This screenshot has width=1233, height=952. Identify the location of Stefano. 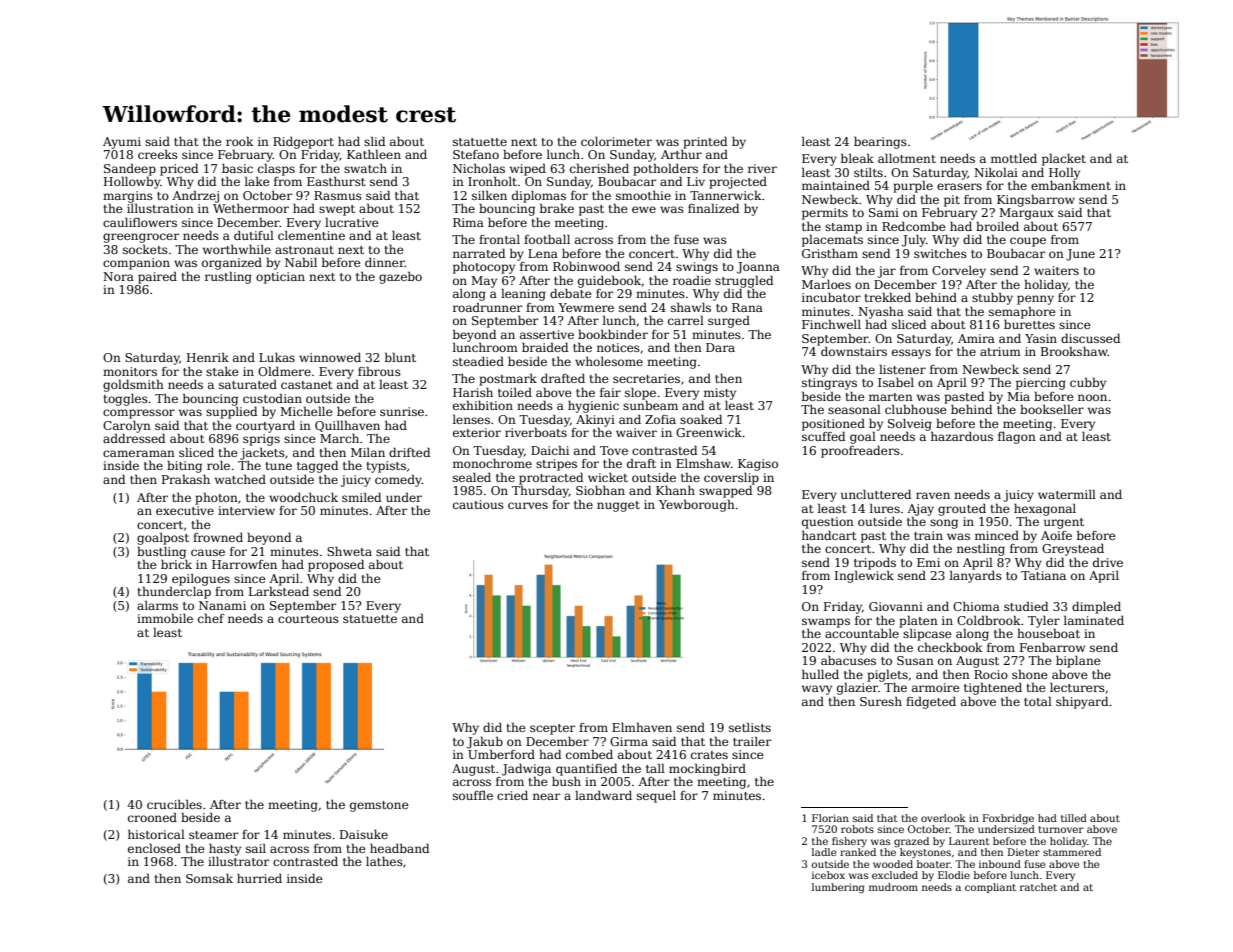
(476, 154).
